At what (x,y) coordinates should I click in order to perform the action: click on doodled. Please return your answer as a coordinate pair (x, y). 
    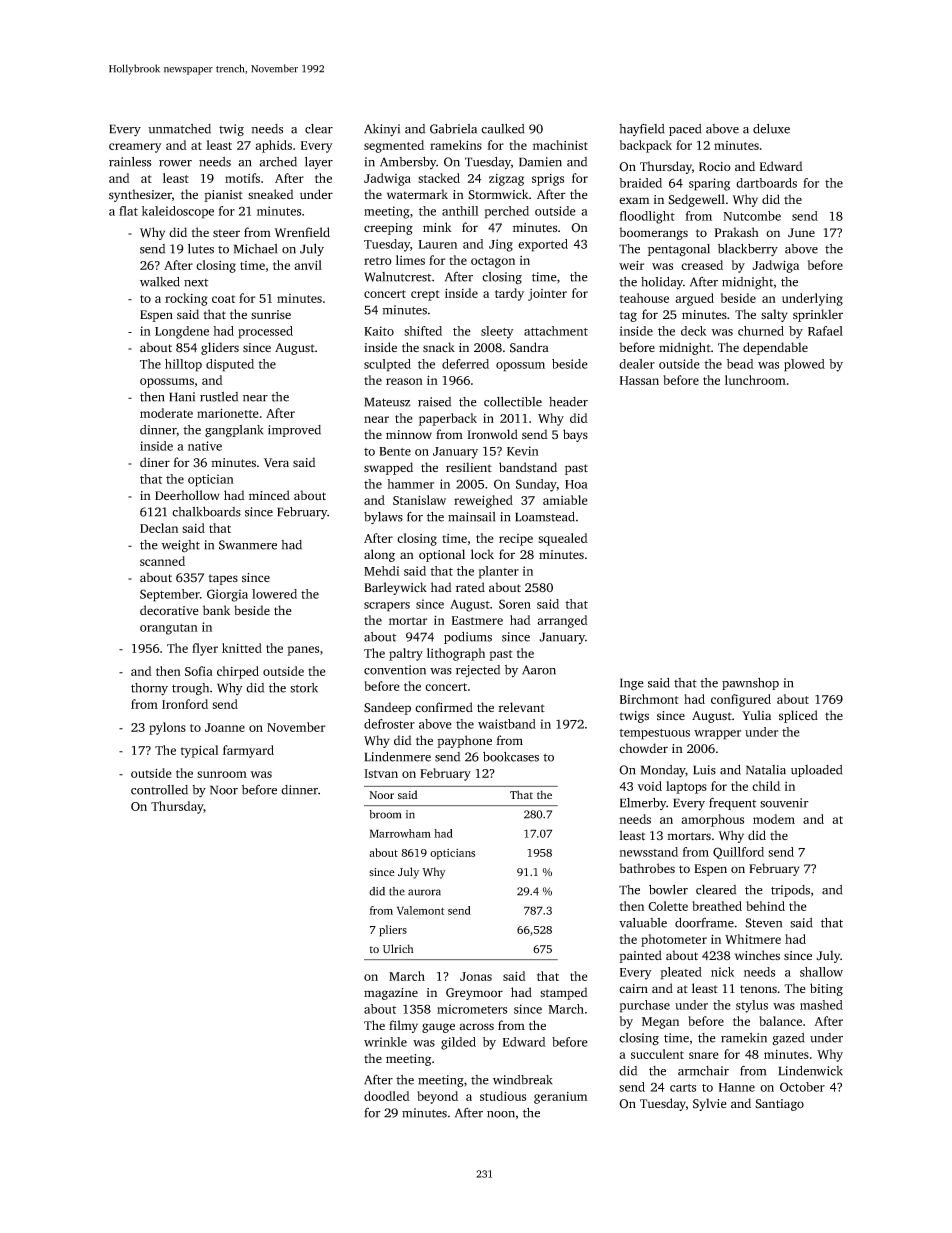
    Looking at the image, I should click on (387, 1096).
